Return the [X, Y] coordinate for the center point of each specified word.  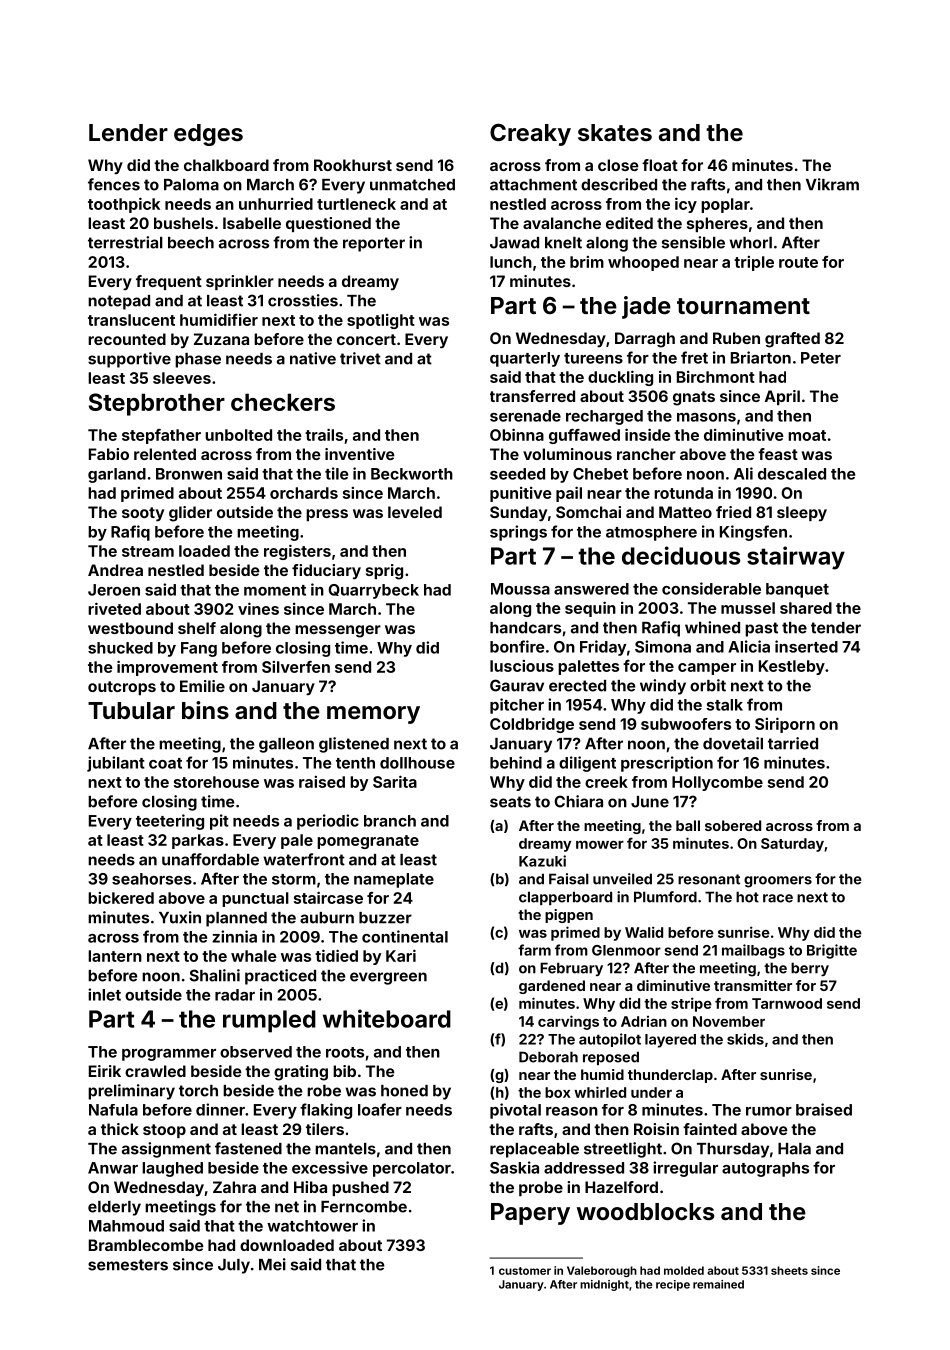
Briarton [761, 357]
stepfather [161, 436]
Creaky [530, 135]
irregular [685, 1169]
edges [208, 135]
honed [404, 1091]
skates [615, 132]
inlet [104, 994]
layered [670, 1041]
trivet [360, 358]
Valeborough [602, 1271]
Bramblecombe [146, 1245]
